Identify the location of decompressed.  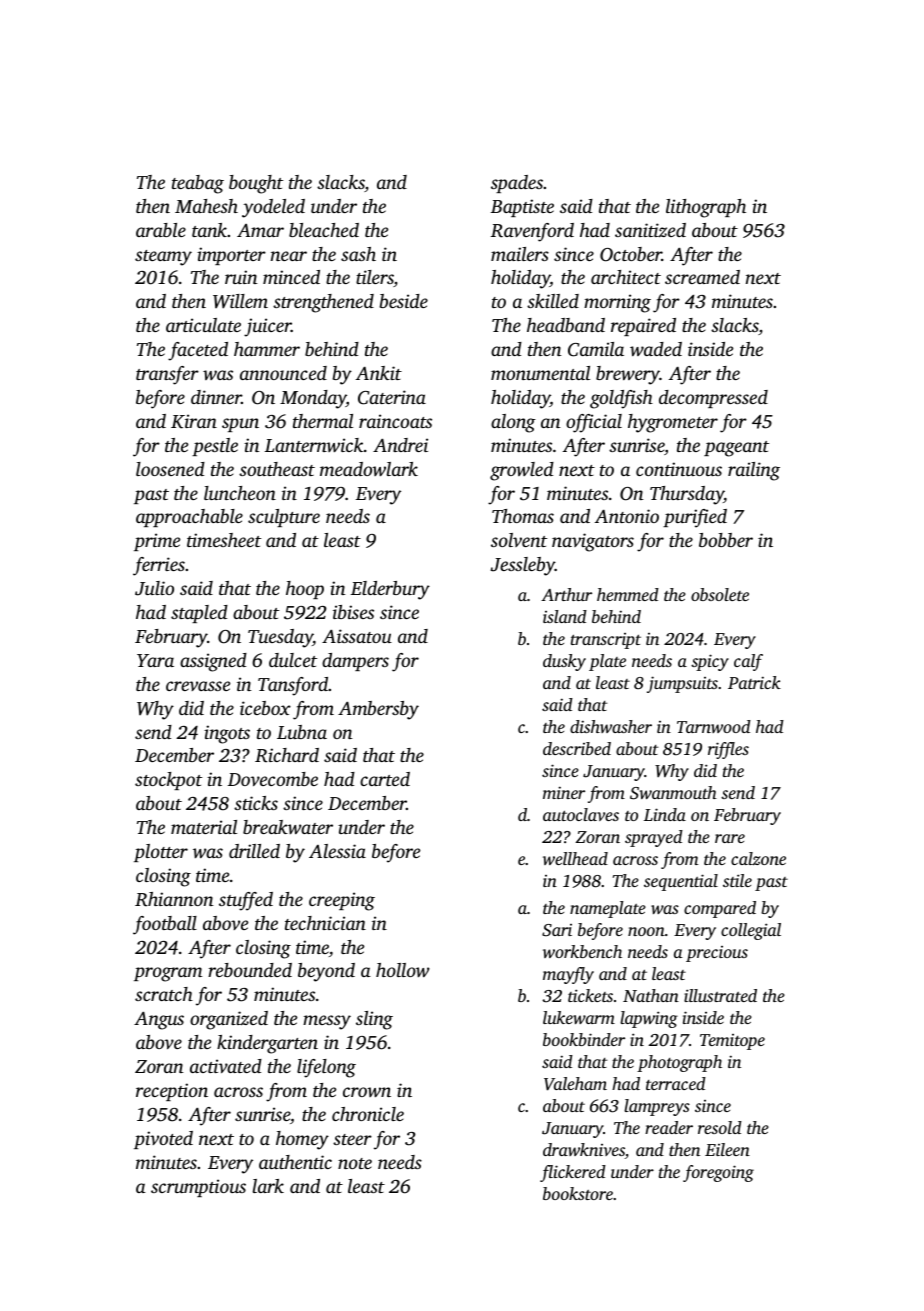
(713, 399).
